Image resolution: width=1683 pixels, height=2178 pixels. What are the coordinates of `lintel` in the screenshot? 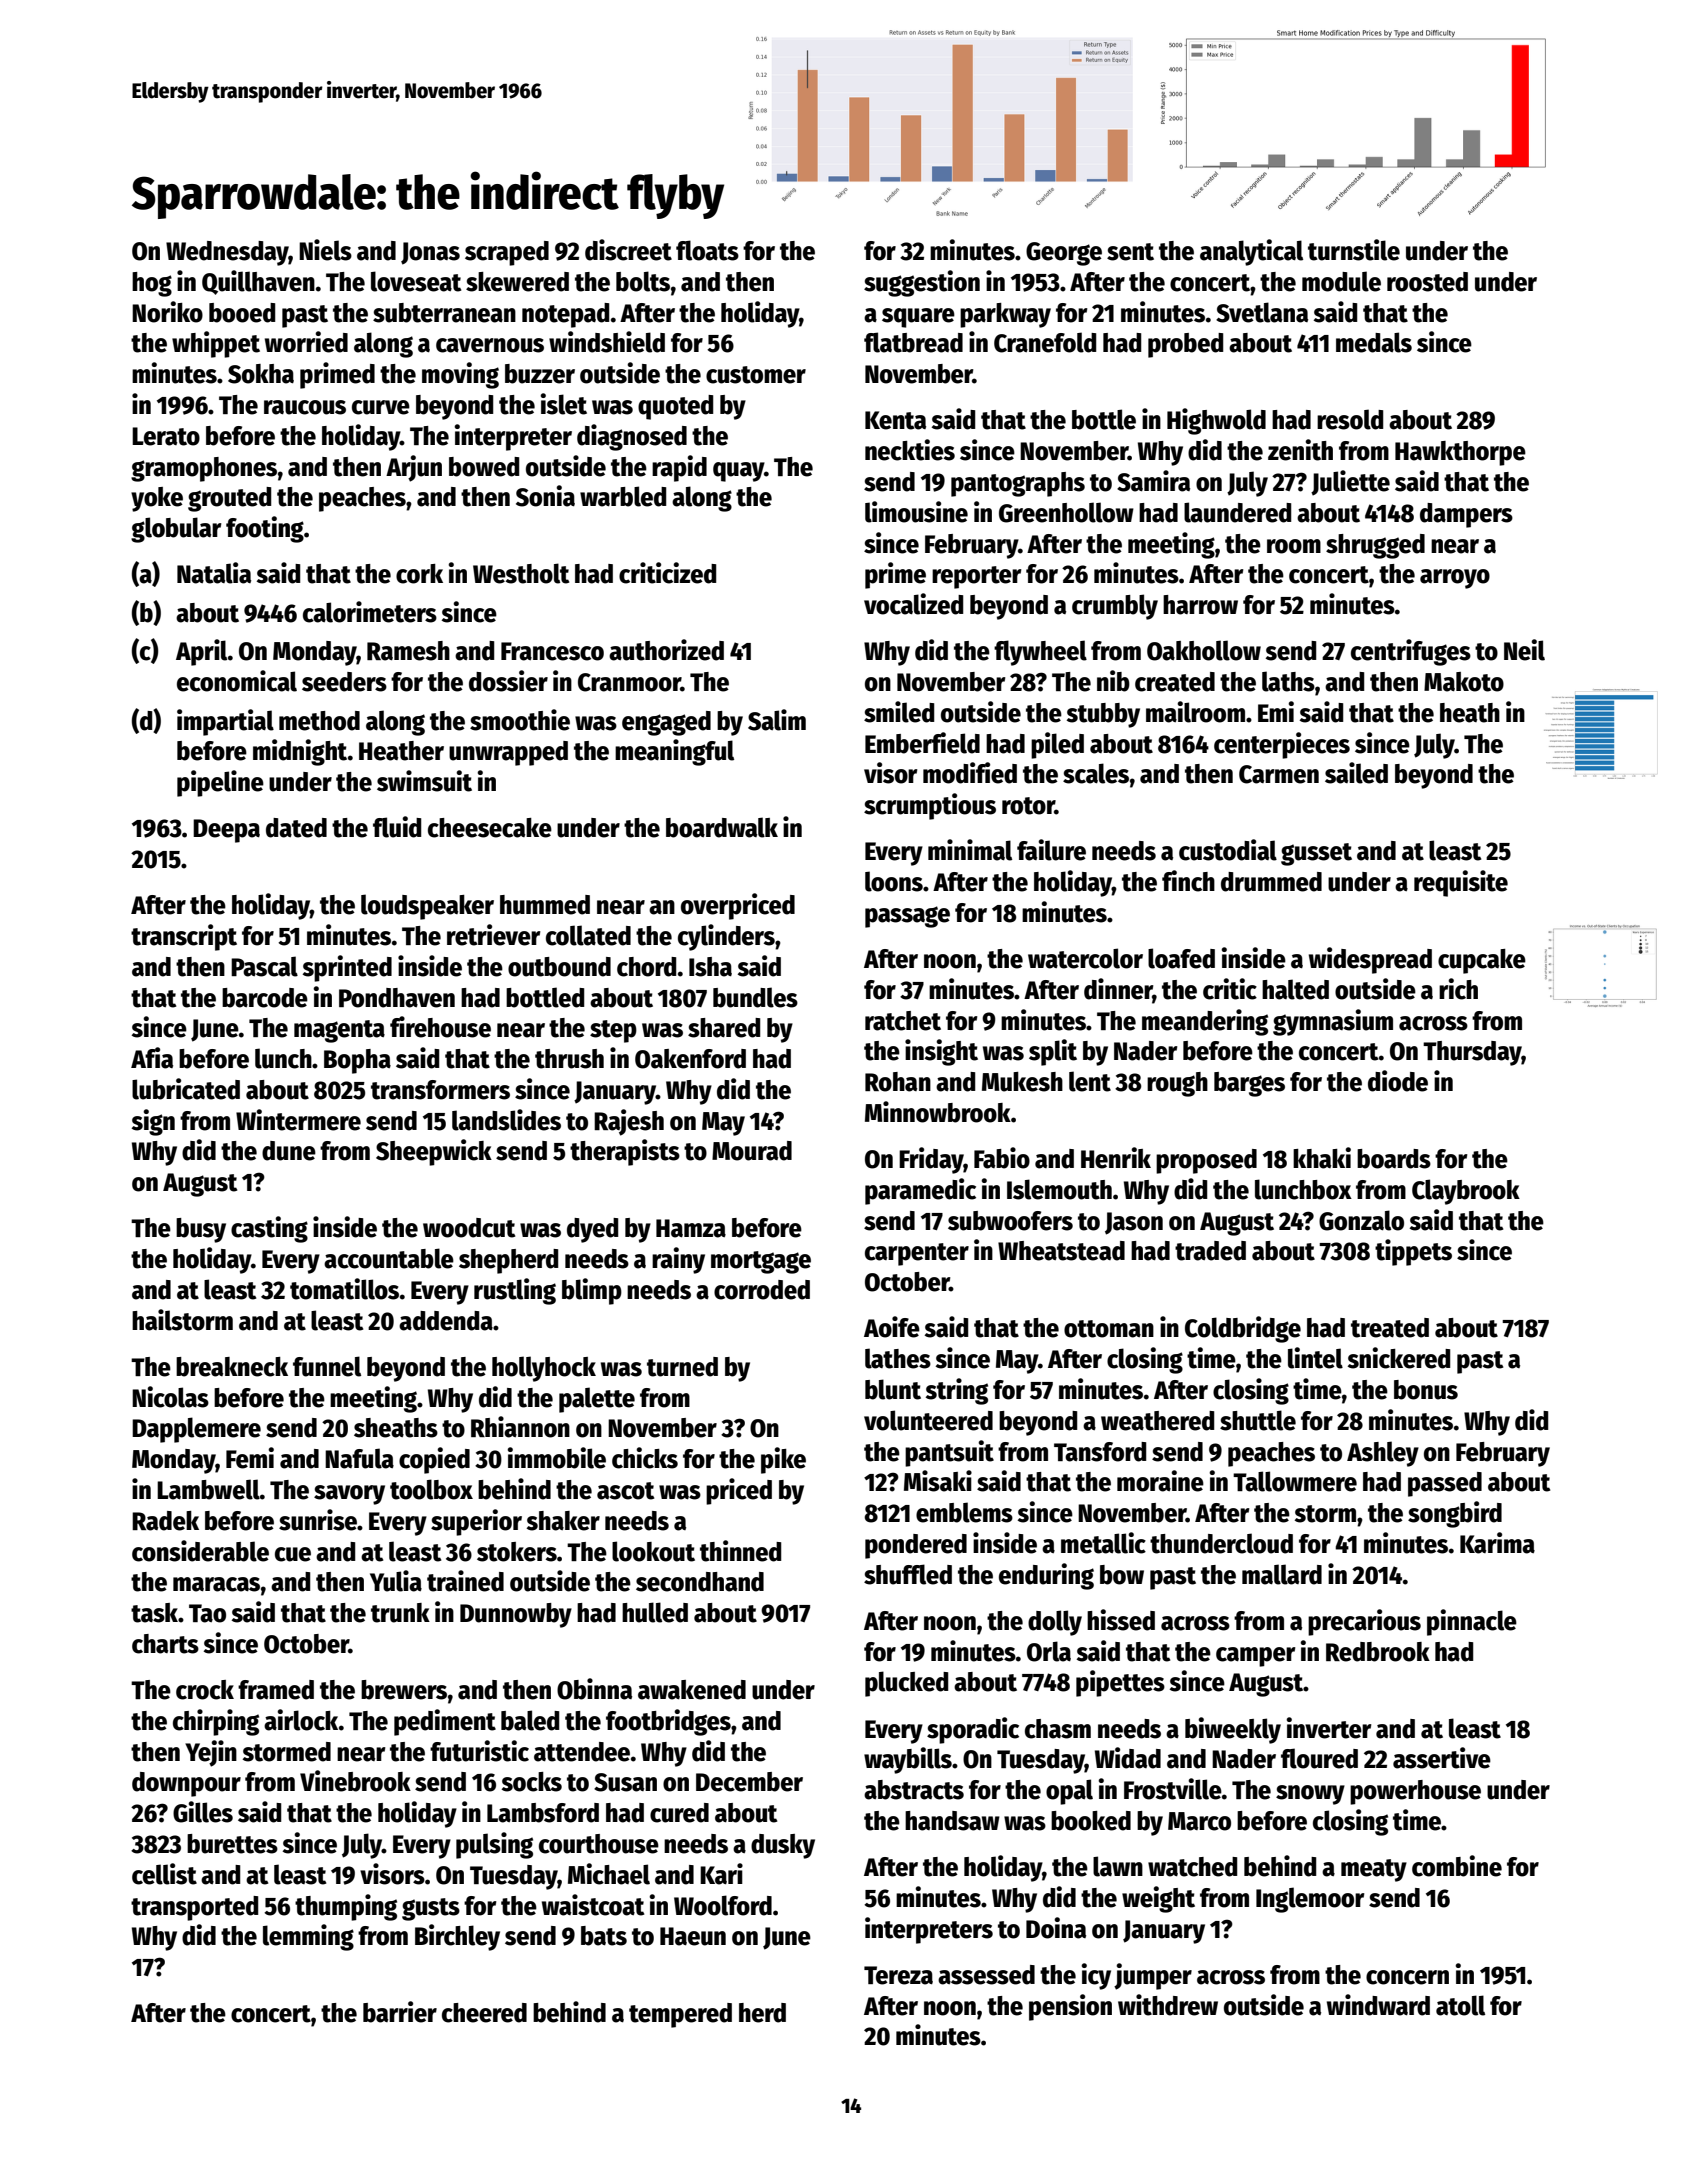 It's located at (1315, 1358).
